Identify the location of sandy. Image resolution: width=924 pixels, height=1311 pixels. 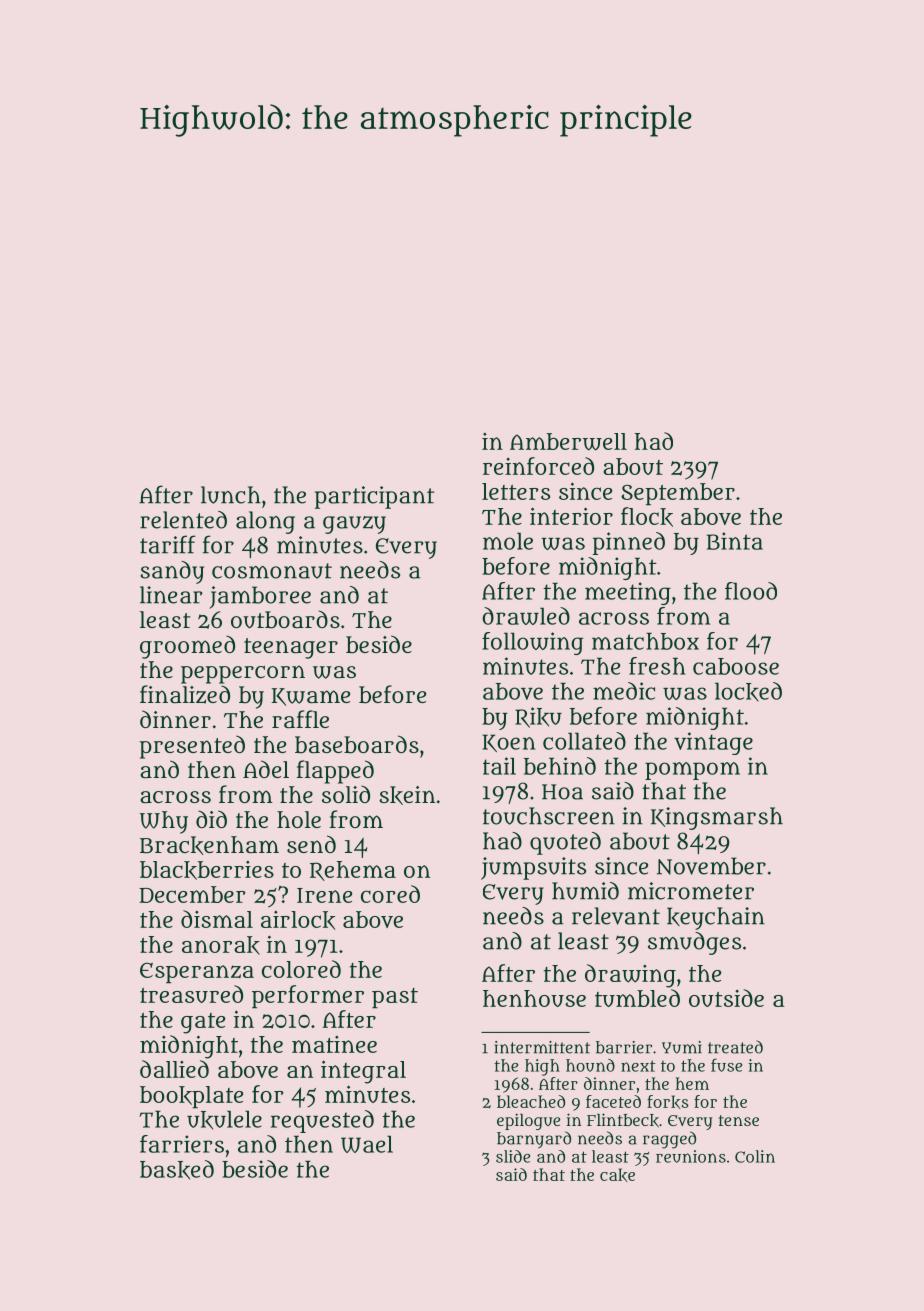
(172, 572).
